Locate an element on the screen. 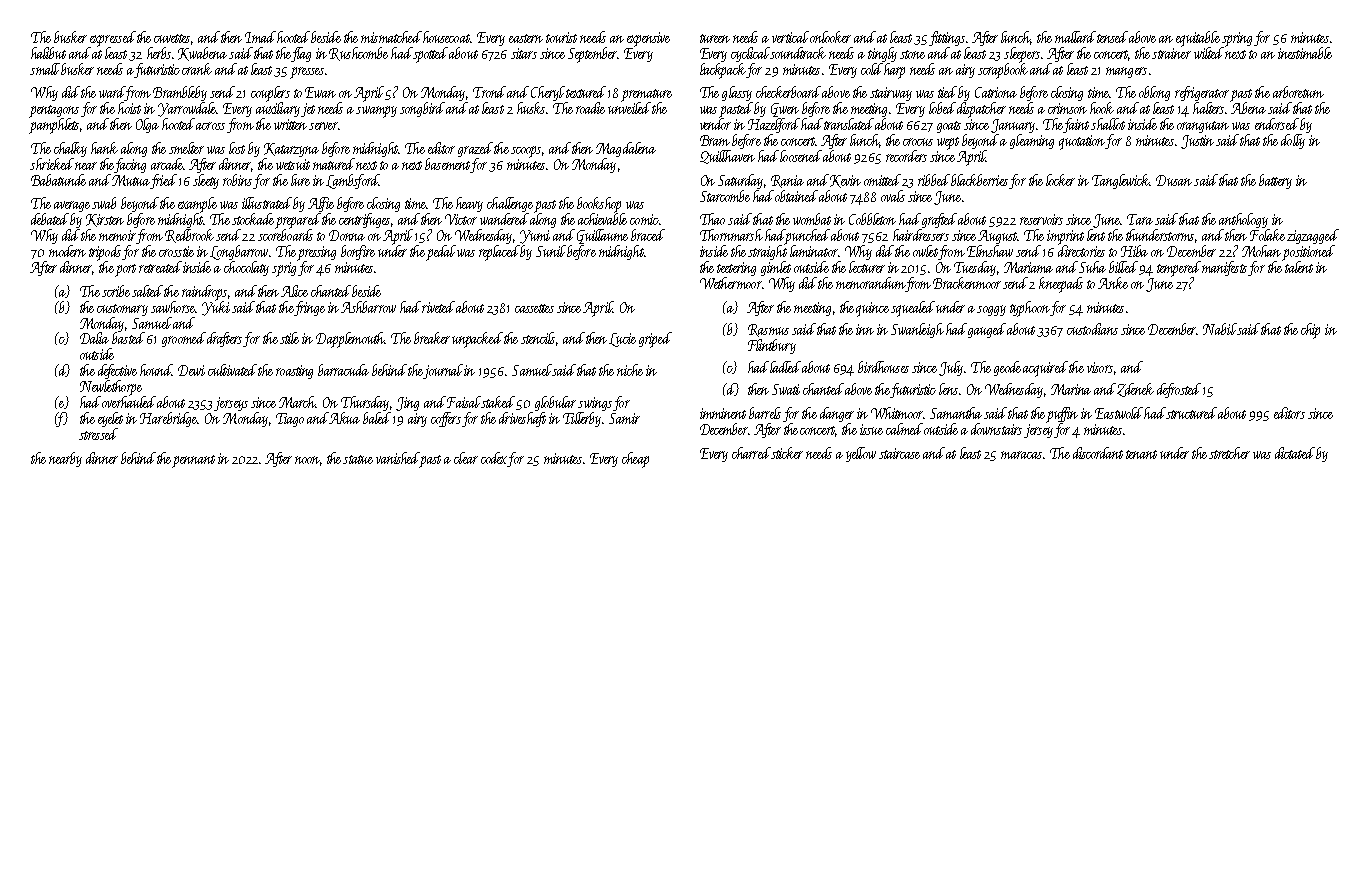 The image size is (1372, 887). zigzagged is located at coordinates (1313, 236).
